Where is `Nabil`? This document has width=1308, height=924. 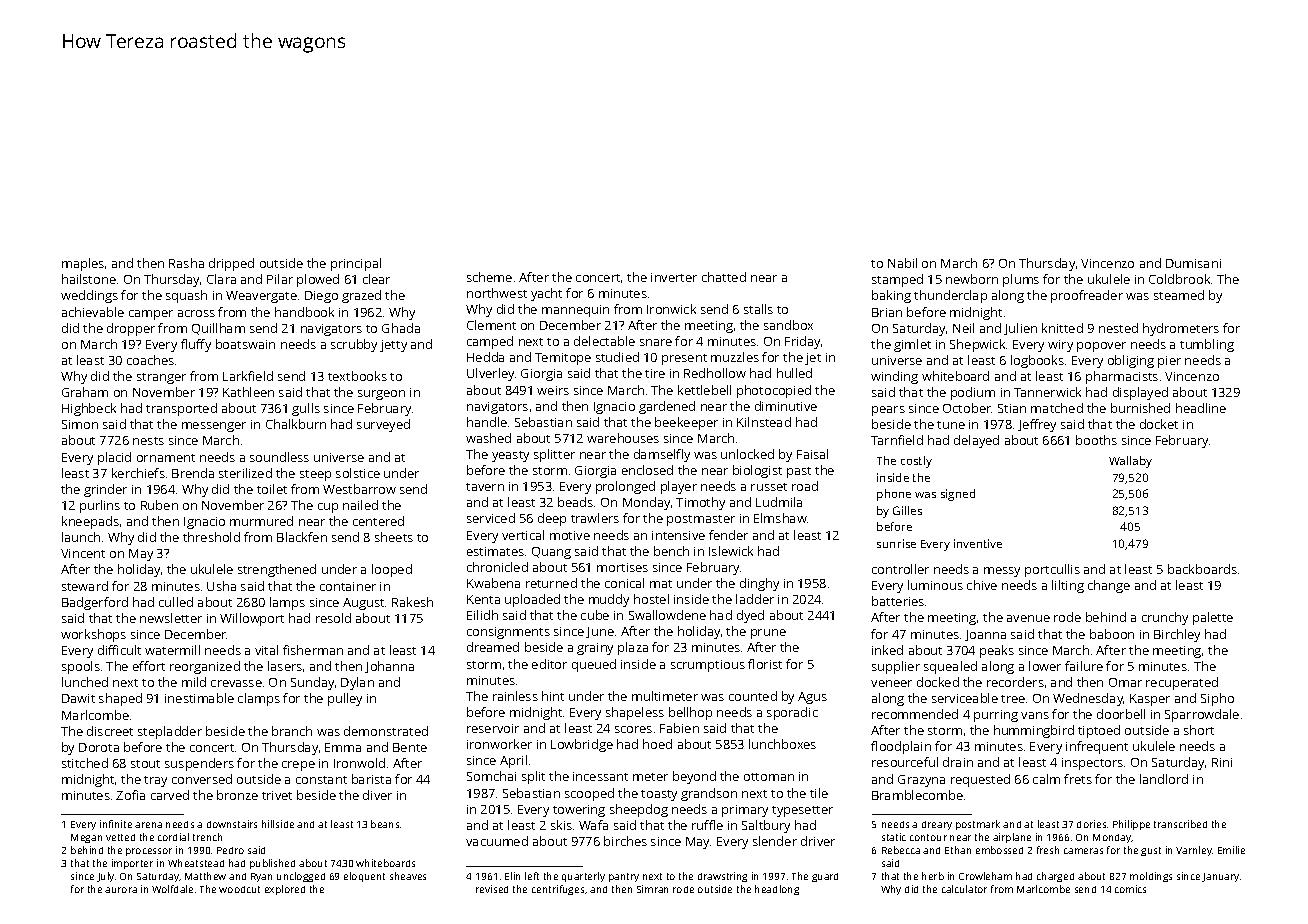
Nabil is located at coordinates (902, 263).
